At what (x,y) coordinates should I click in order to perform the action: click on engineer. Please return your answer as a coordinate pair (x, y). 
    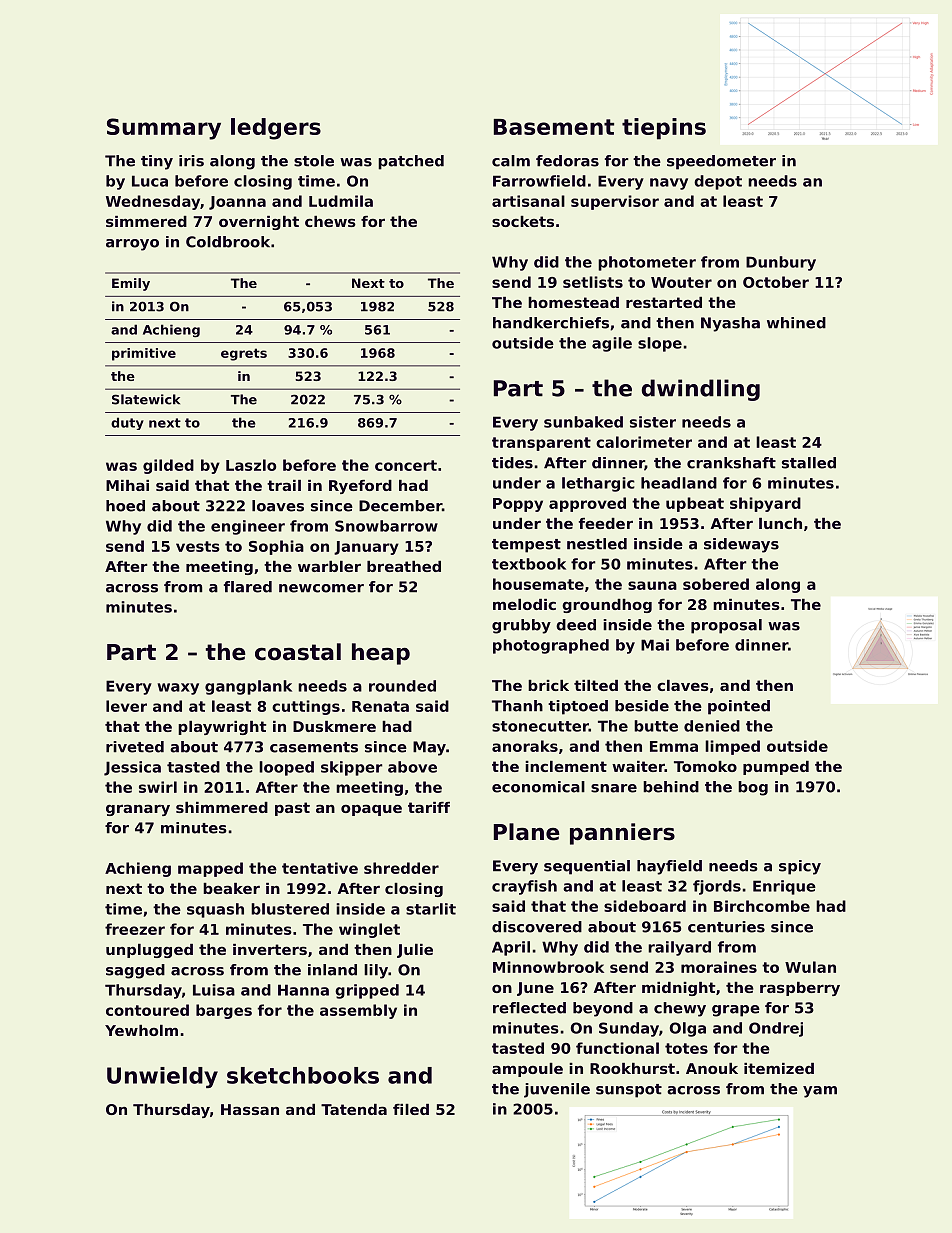
    Looking at the image, I should click on (248, 527).
